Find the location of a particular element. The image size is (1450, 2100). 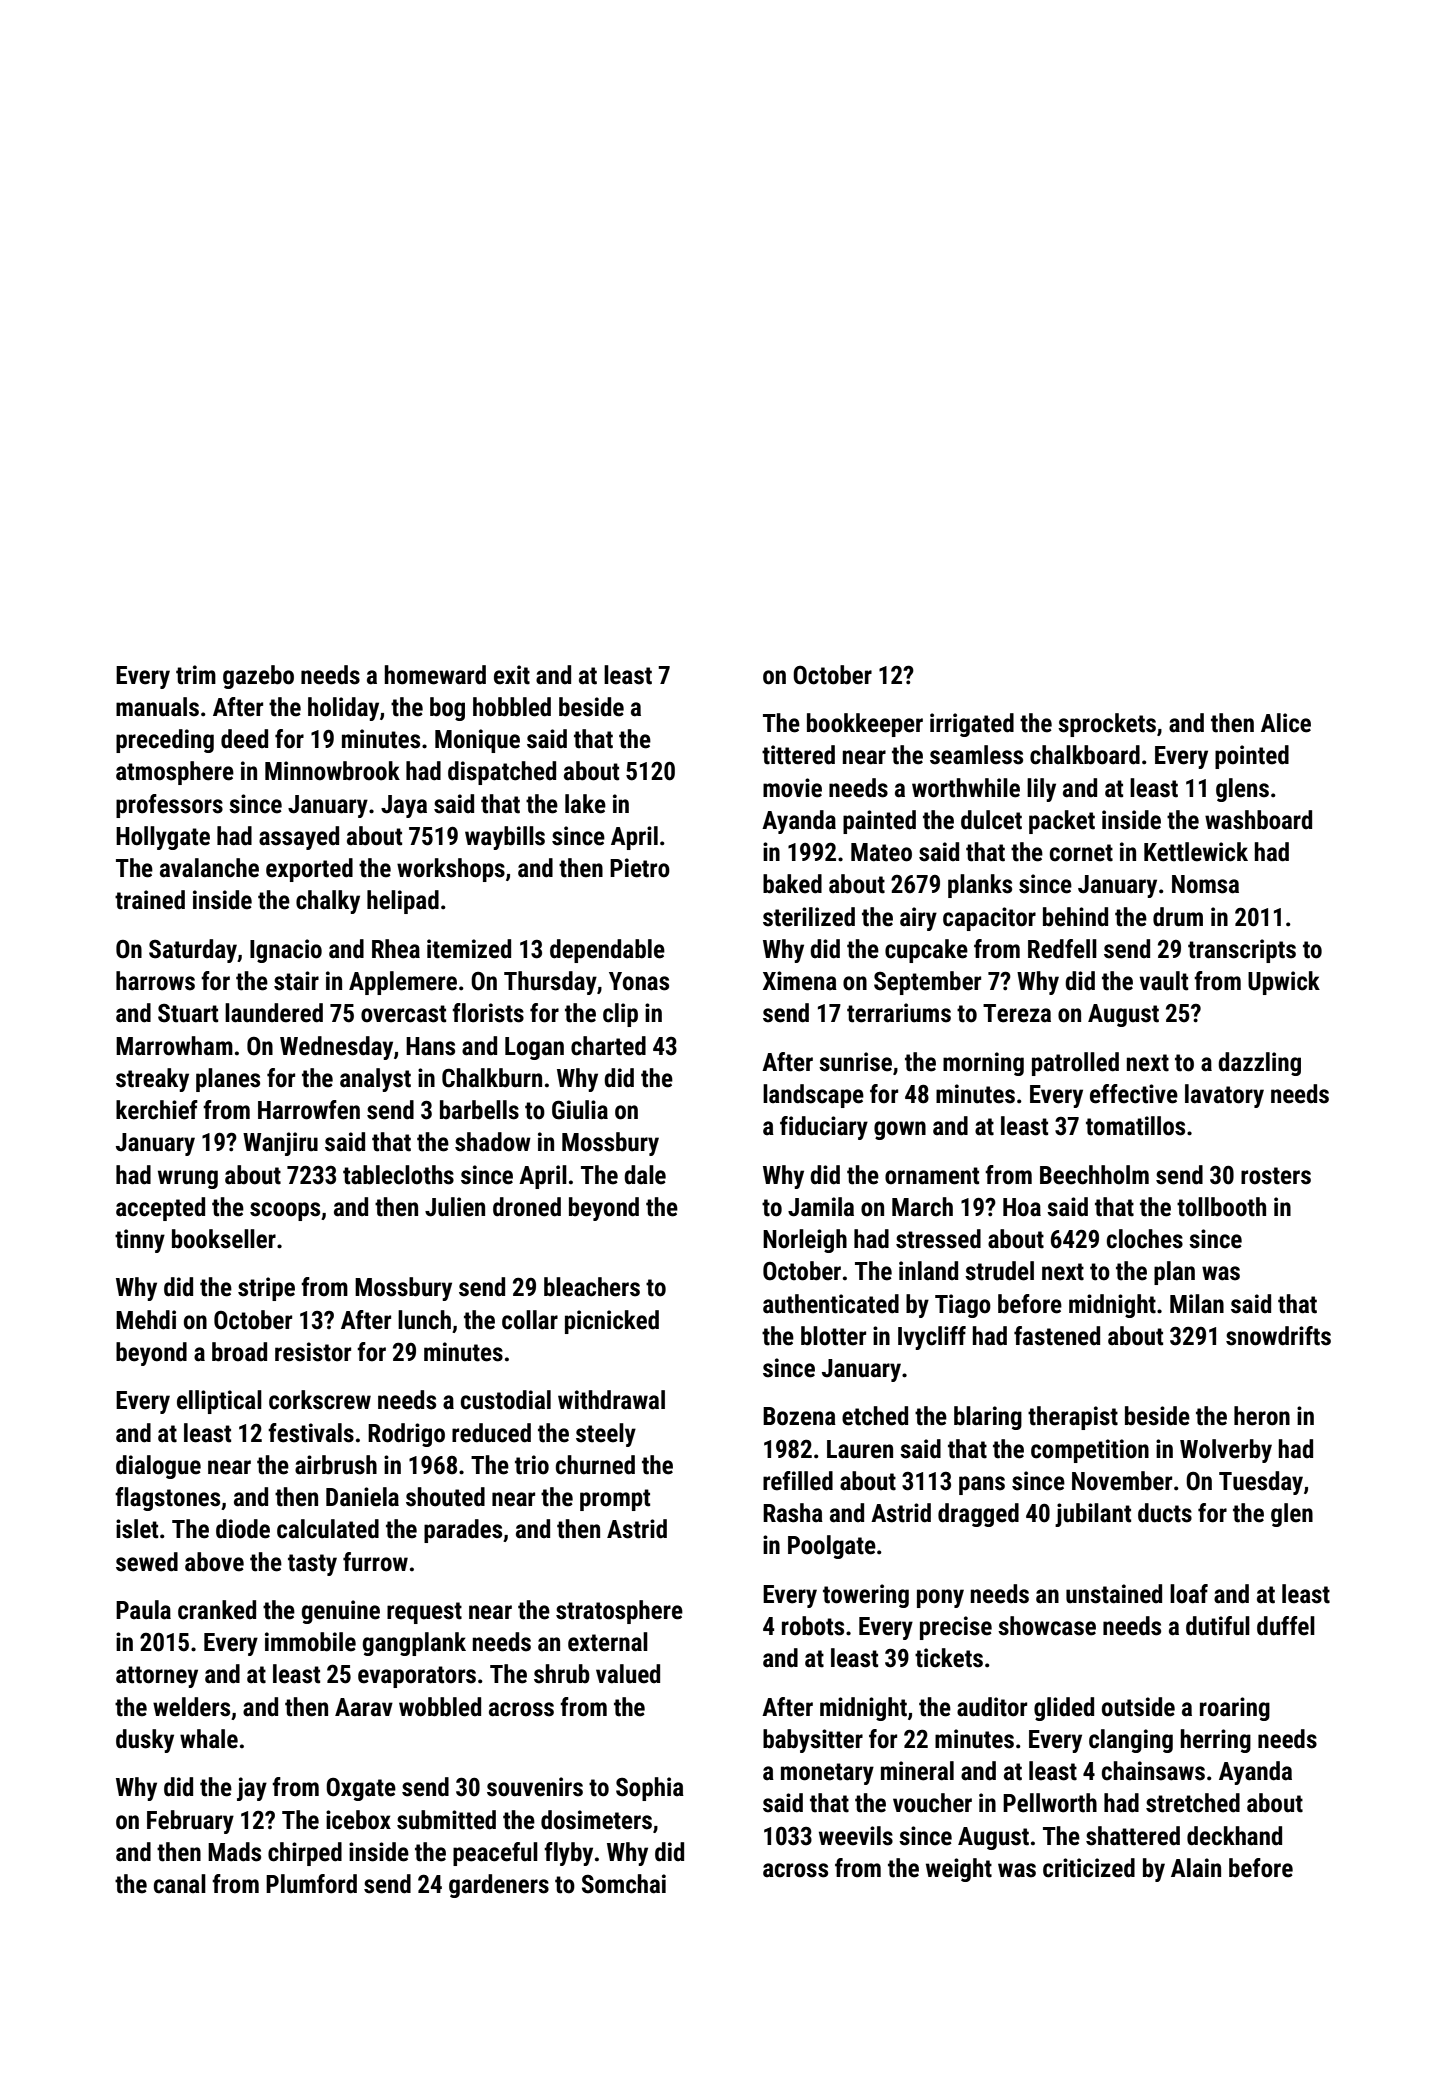

Alain is located at coordinates (1196, 1868).
